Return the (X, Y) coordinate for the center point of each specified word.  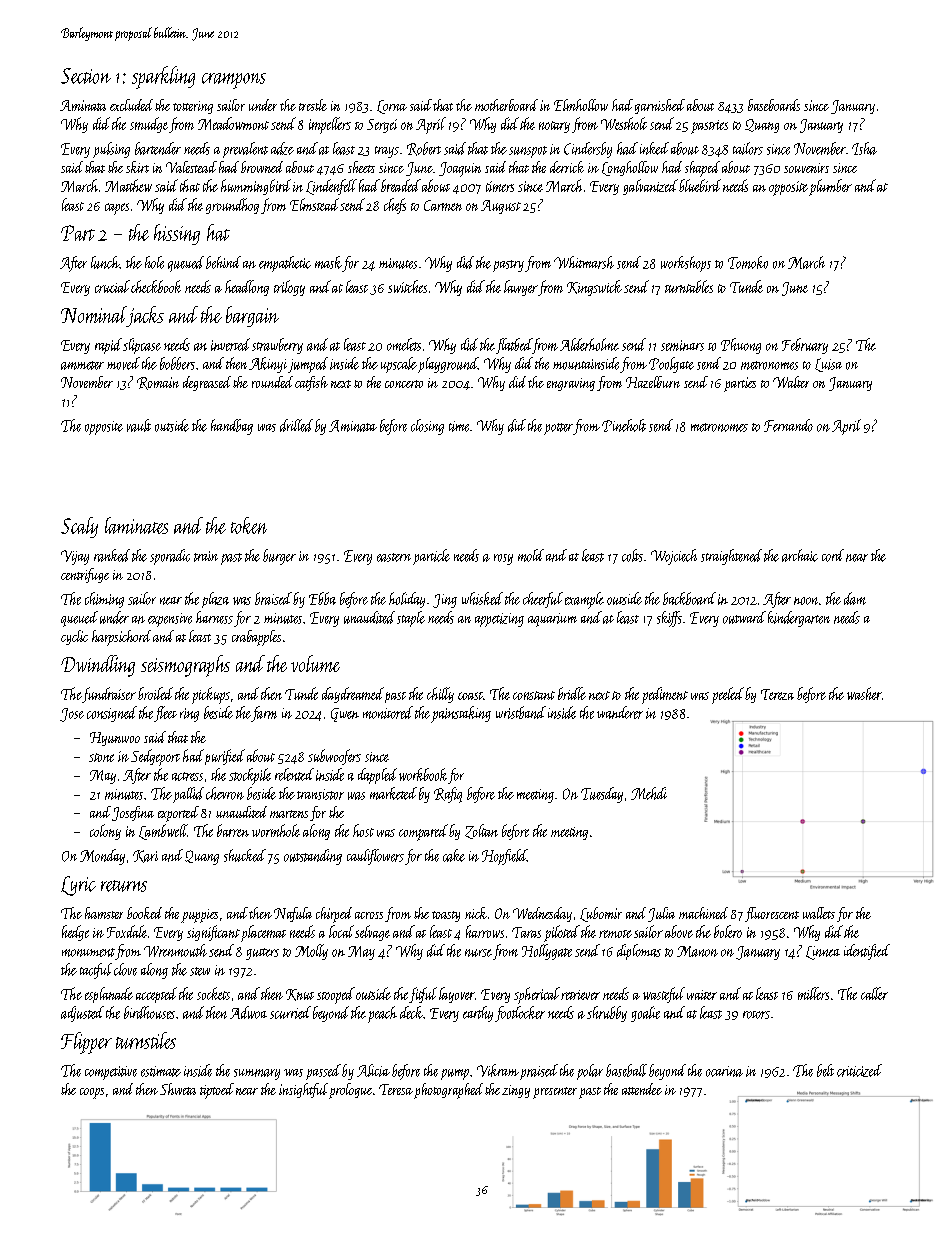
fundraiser (109, 695)
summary (257, 1074)
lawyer (521, 288)
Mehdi (649, 793)
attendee (642, 1089)
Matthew (128, 185)
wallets (819, 913)
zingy (516, 1091)
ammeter (82, 365)
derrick (567, 167)
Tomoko (748, 262)
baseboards (774, 105)
